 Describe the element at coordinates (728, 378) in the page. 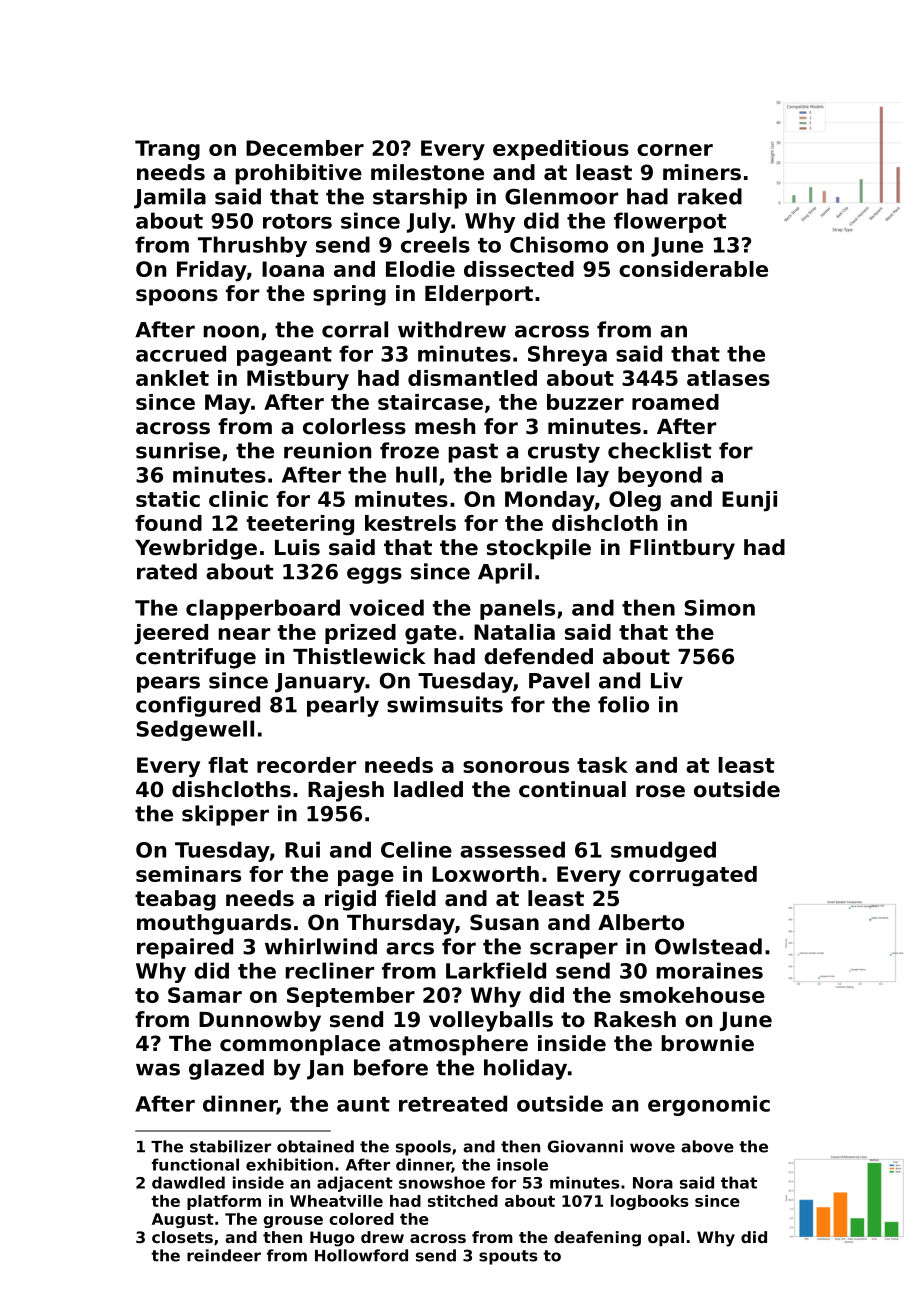

I see `atlases` at that location.
